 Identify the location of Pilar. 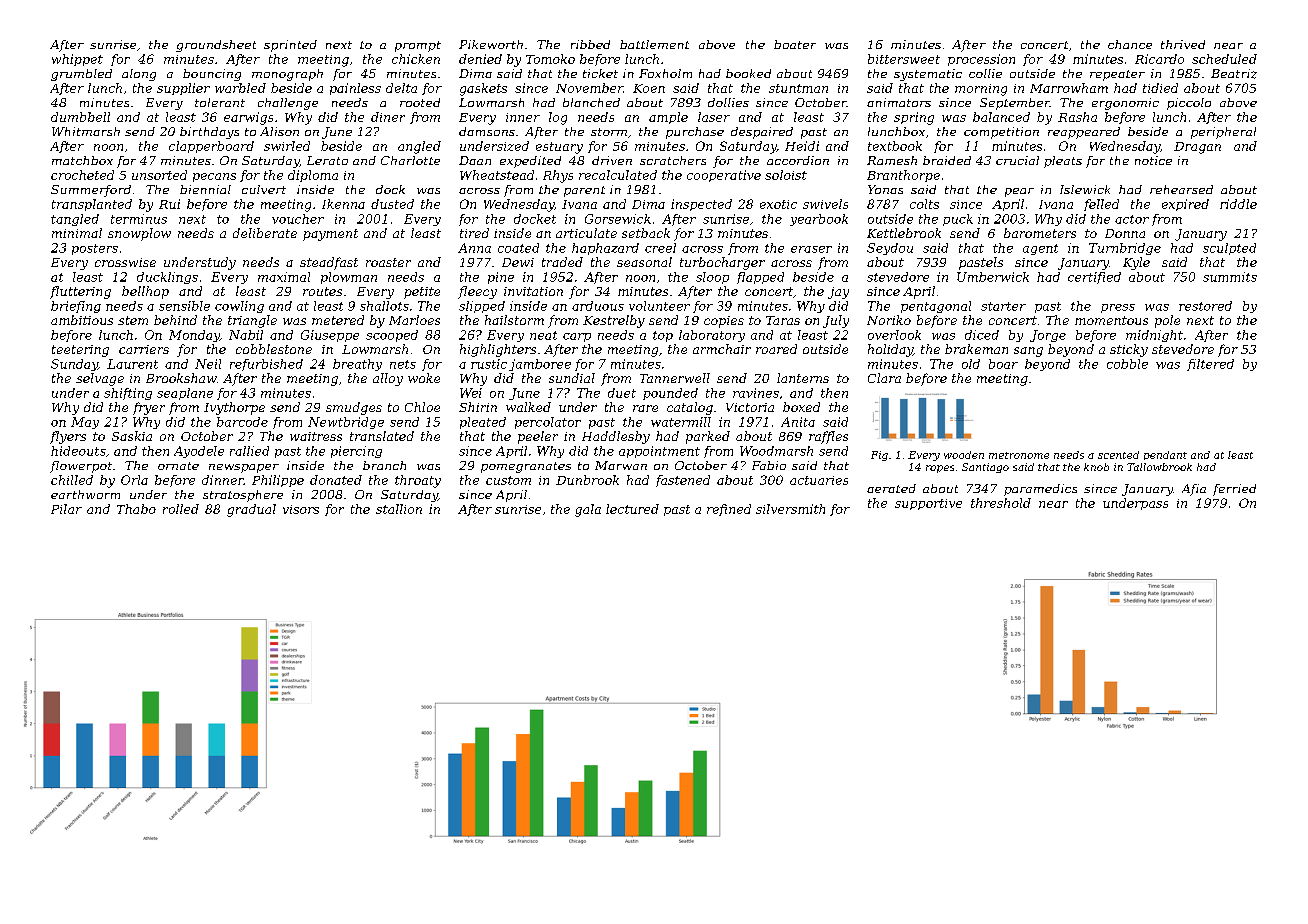
(66, 509).
